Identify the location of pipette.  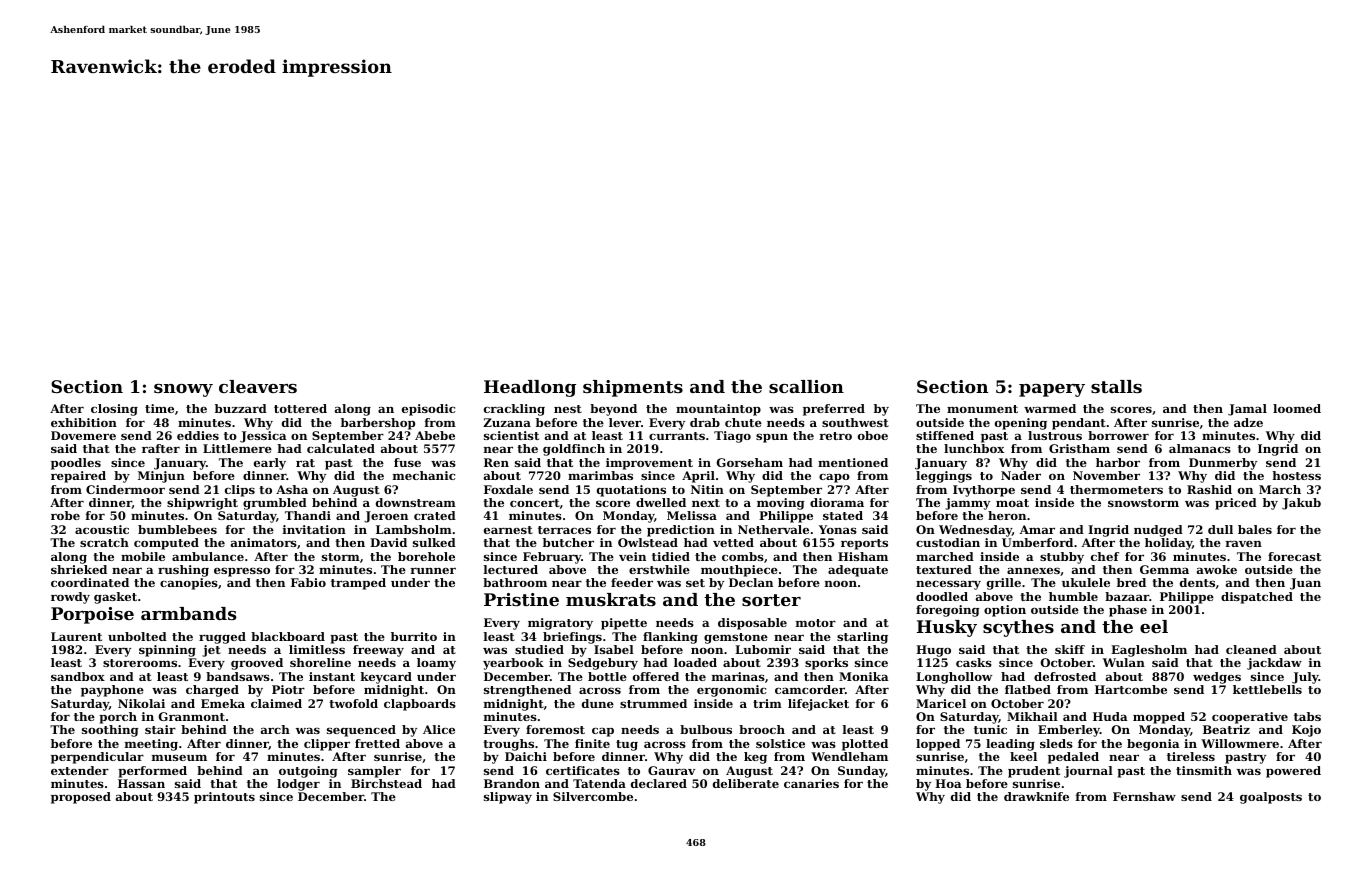
(624, 624).
